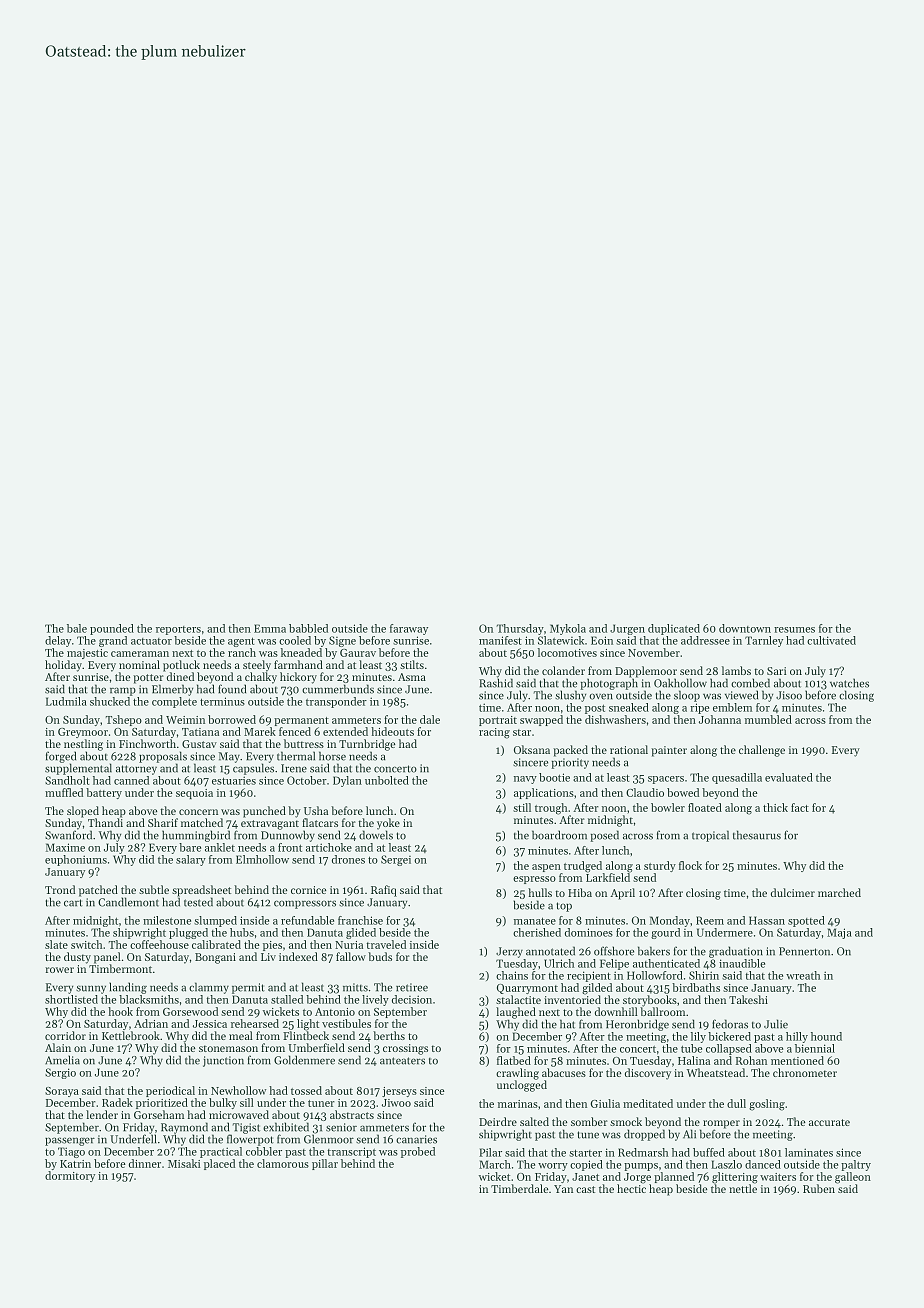 The width and height of the page is (924, 1308). I want to click on Hollowford, so click(655, 975).
